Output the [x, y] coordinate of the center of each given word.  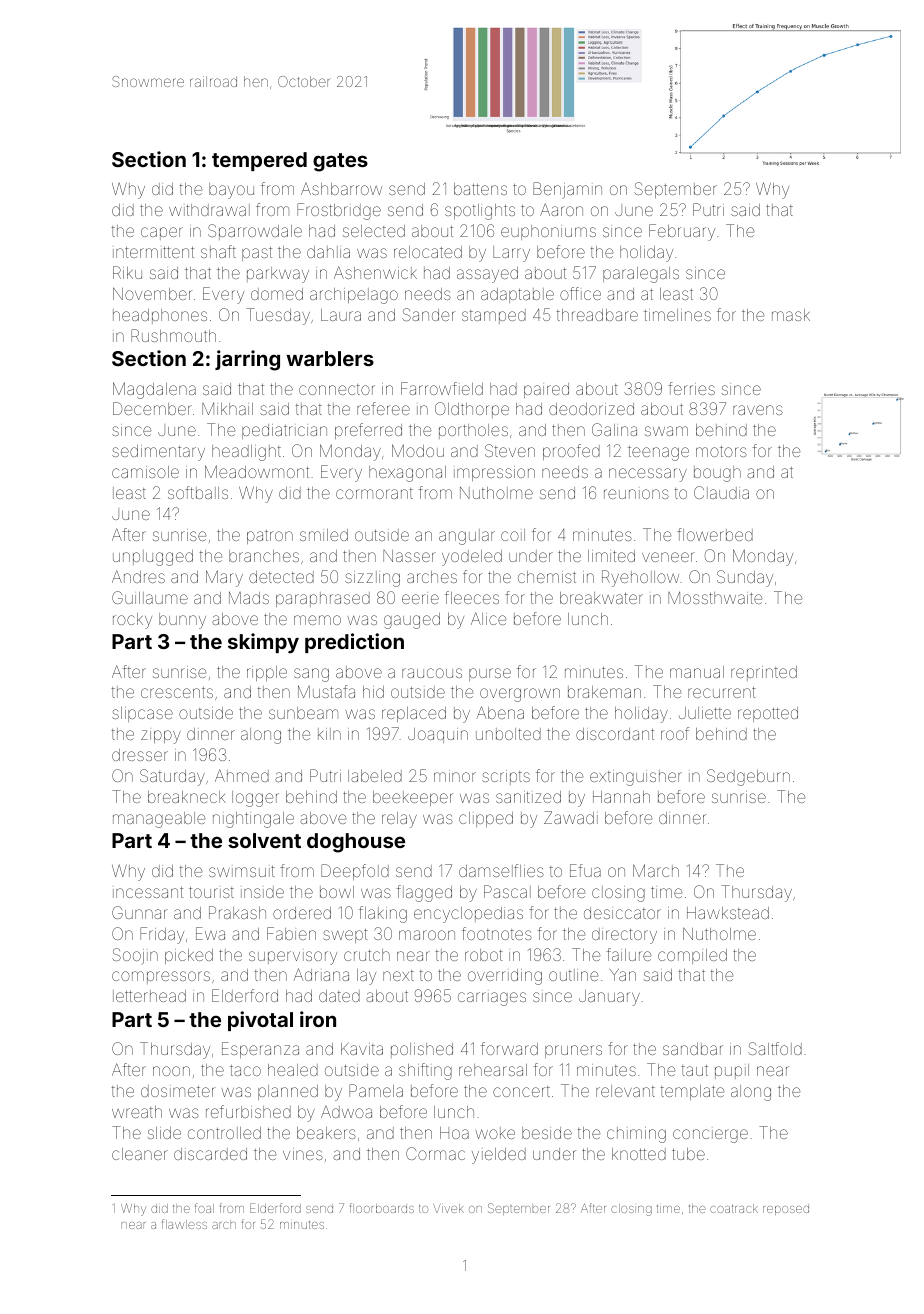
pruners [573, 1051]
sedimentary [158, 453]
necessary [648, 475]
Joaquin [438, 735]
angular [467, 537]
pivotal [260, 1021]
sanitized [528, 797]
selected [374, 231]
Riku [127, 272]
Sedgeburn [748, 777]
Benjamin [567, 190]
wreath [137, 1112]
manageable [159, 820]
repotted [768, 714]
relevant [625, 1091]
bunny [182, 621]
